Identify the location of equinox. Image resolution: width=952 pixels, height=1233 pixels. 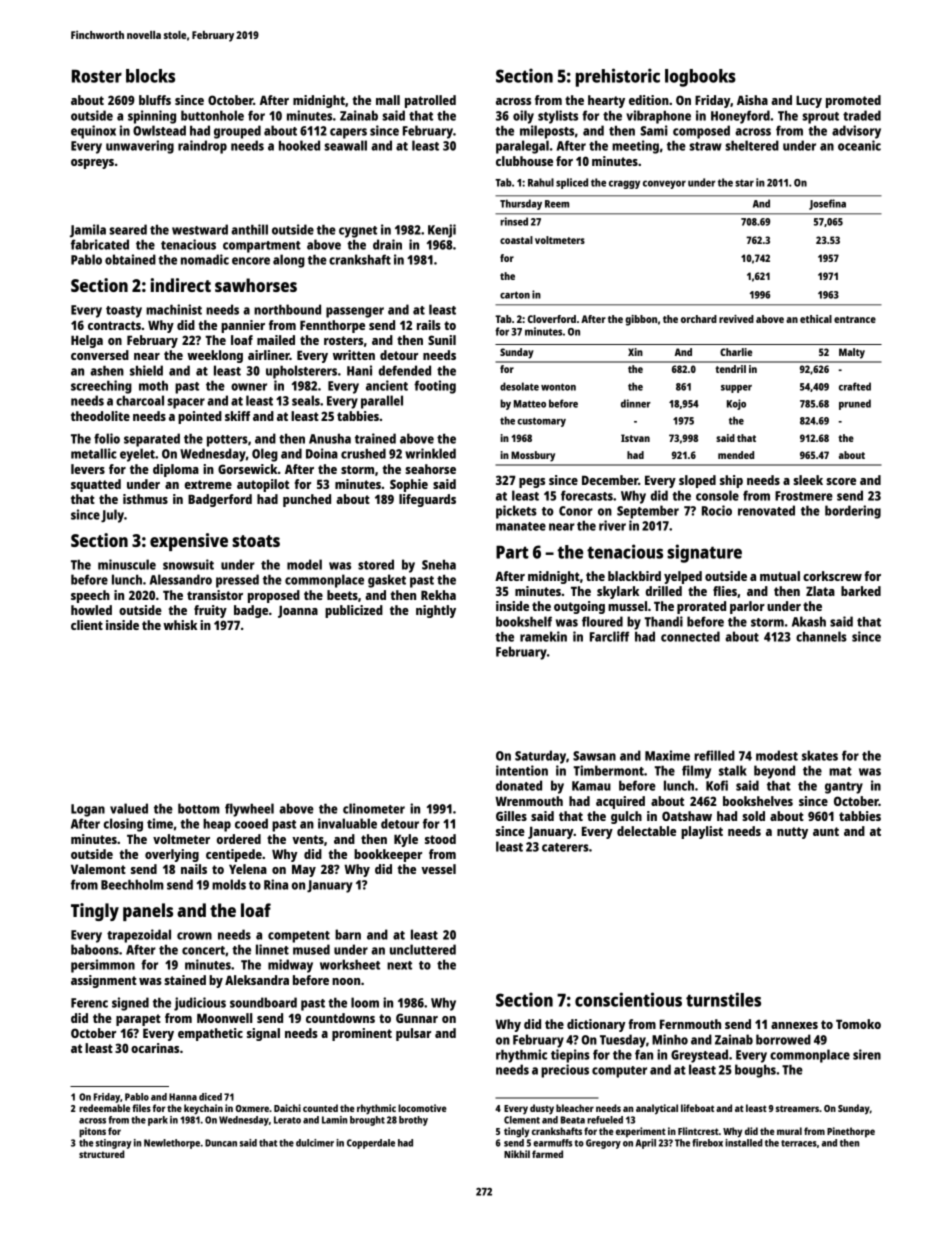
(93, 132).
